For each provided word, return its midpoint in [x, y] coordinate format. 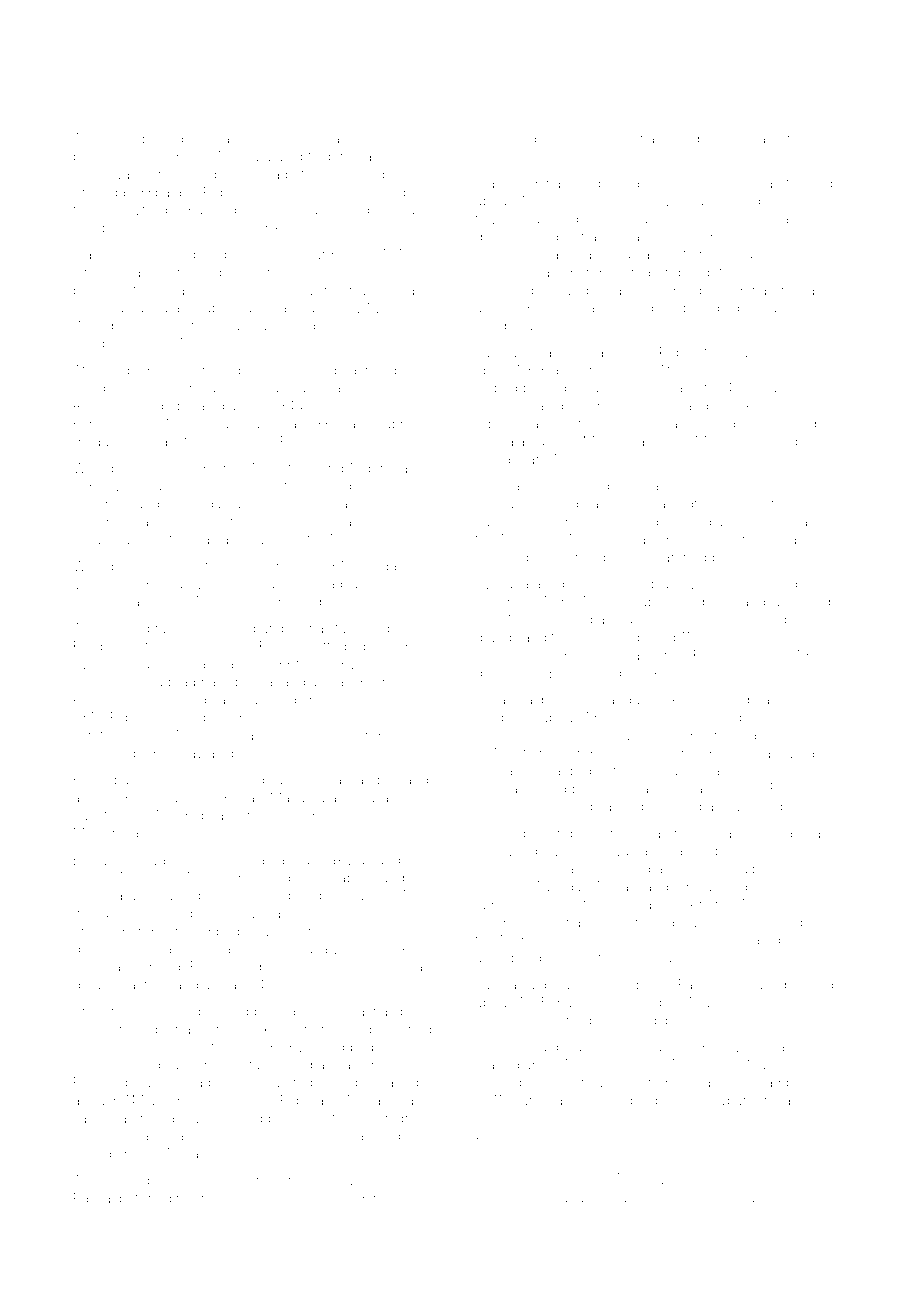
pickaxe [768, 309]
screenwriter [188, 780]
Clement [502, 1047]
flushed [809, 183]
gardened [264, 372]
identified [805, 984]
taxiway [348, 862]
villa [639, 904]
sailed [554, 272]
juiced [243, 1119]
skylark [555, 1021]
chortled [98, 931]
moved [745, 1002]
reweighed [175, 176]
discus [520, 325]
